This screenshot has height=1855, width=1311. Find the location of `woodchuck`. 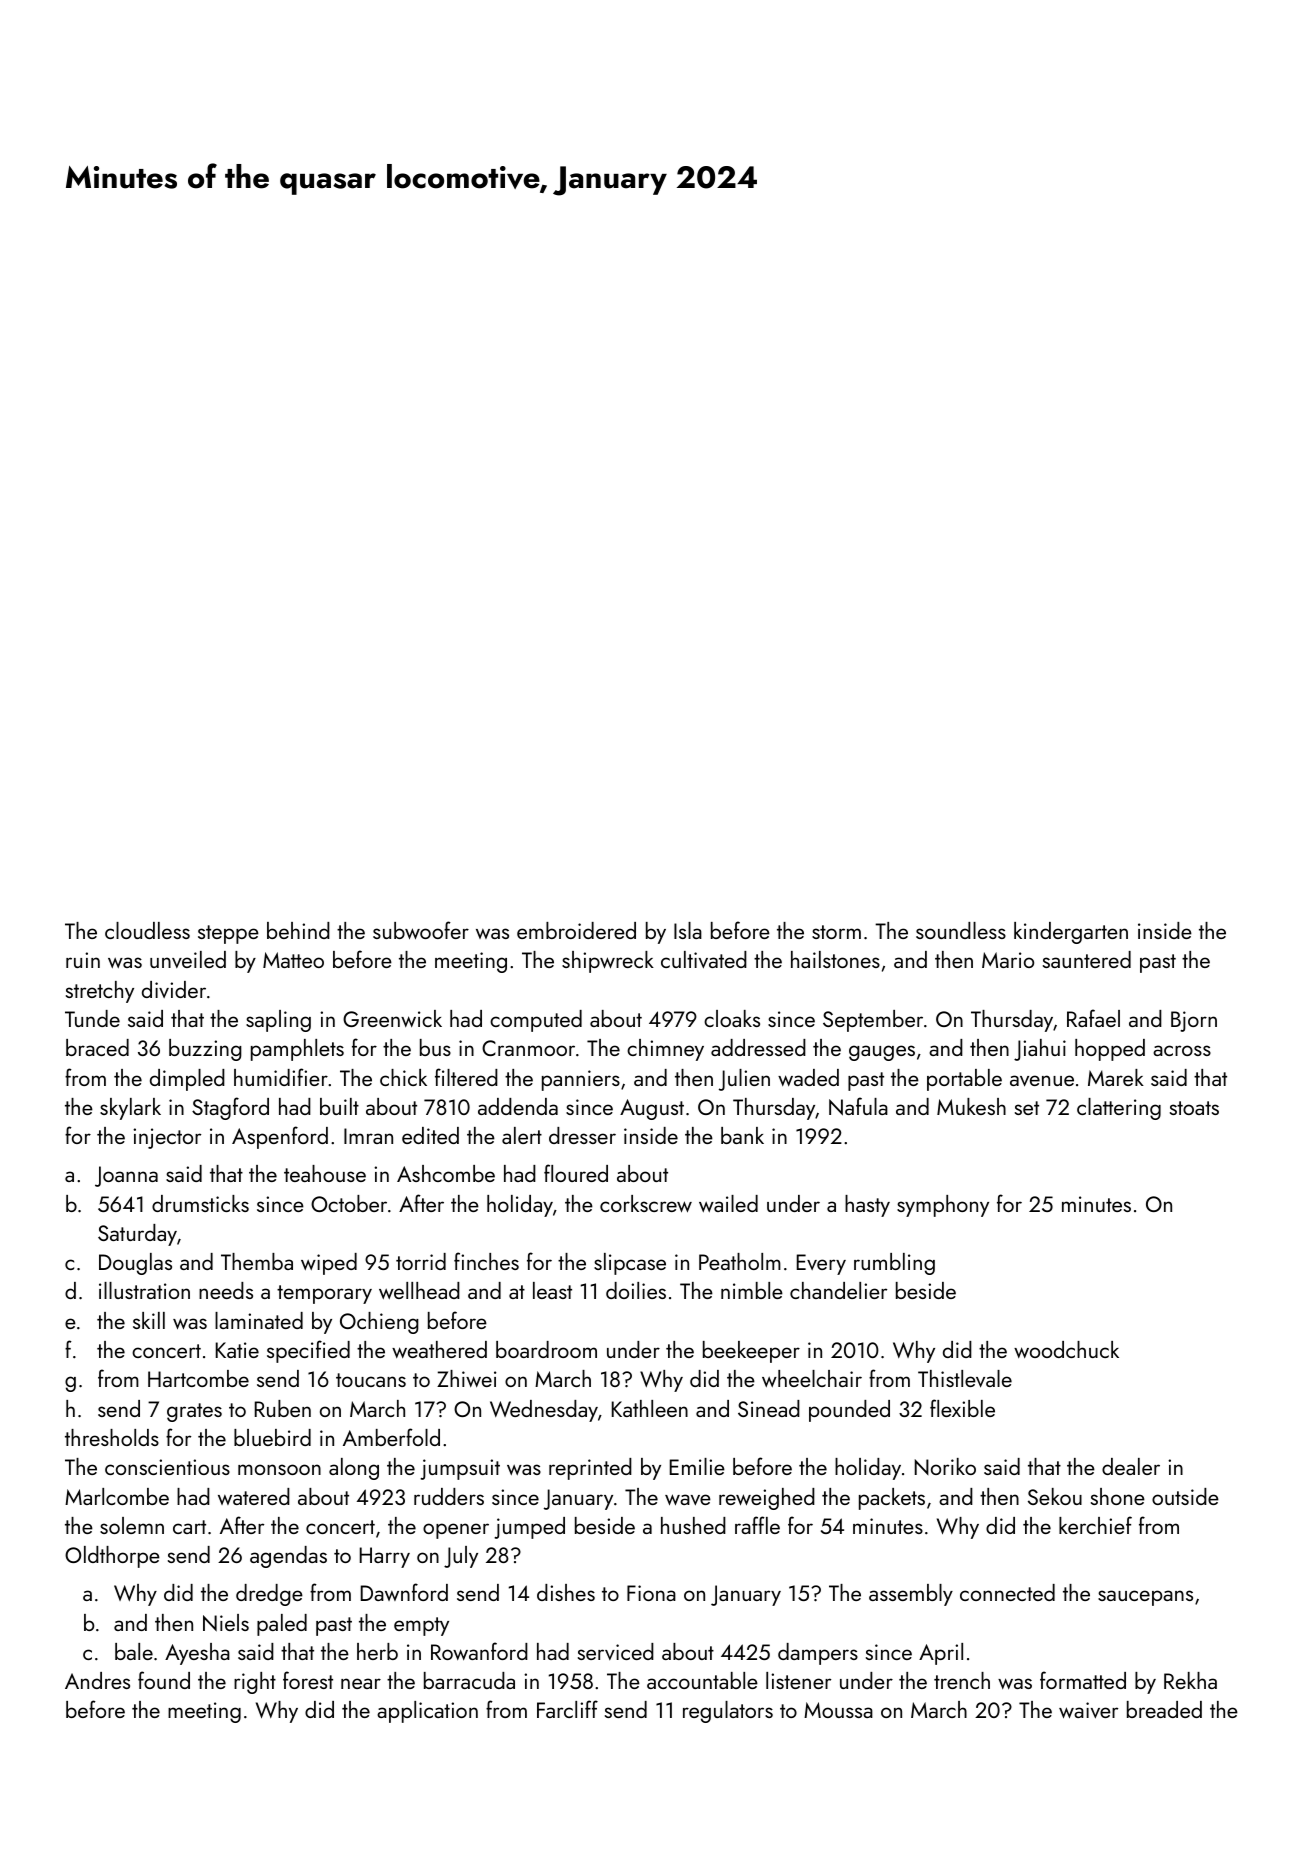

woodchuck is located at coordinates (1066, 1349).
